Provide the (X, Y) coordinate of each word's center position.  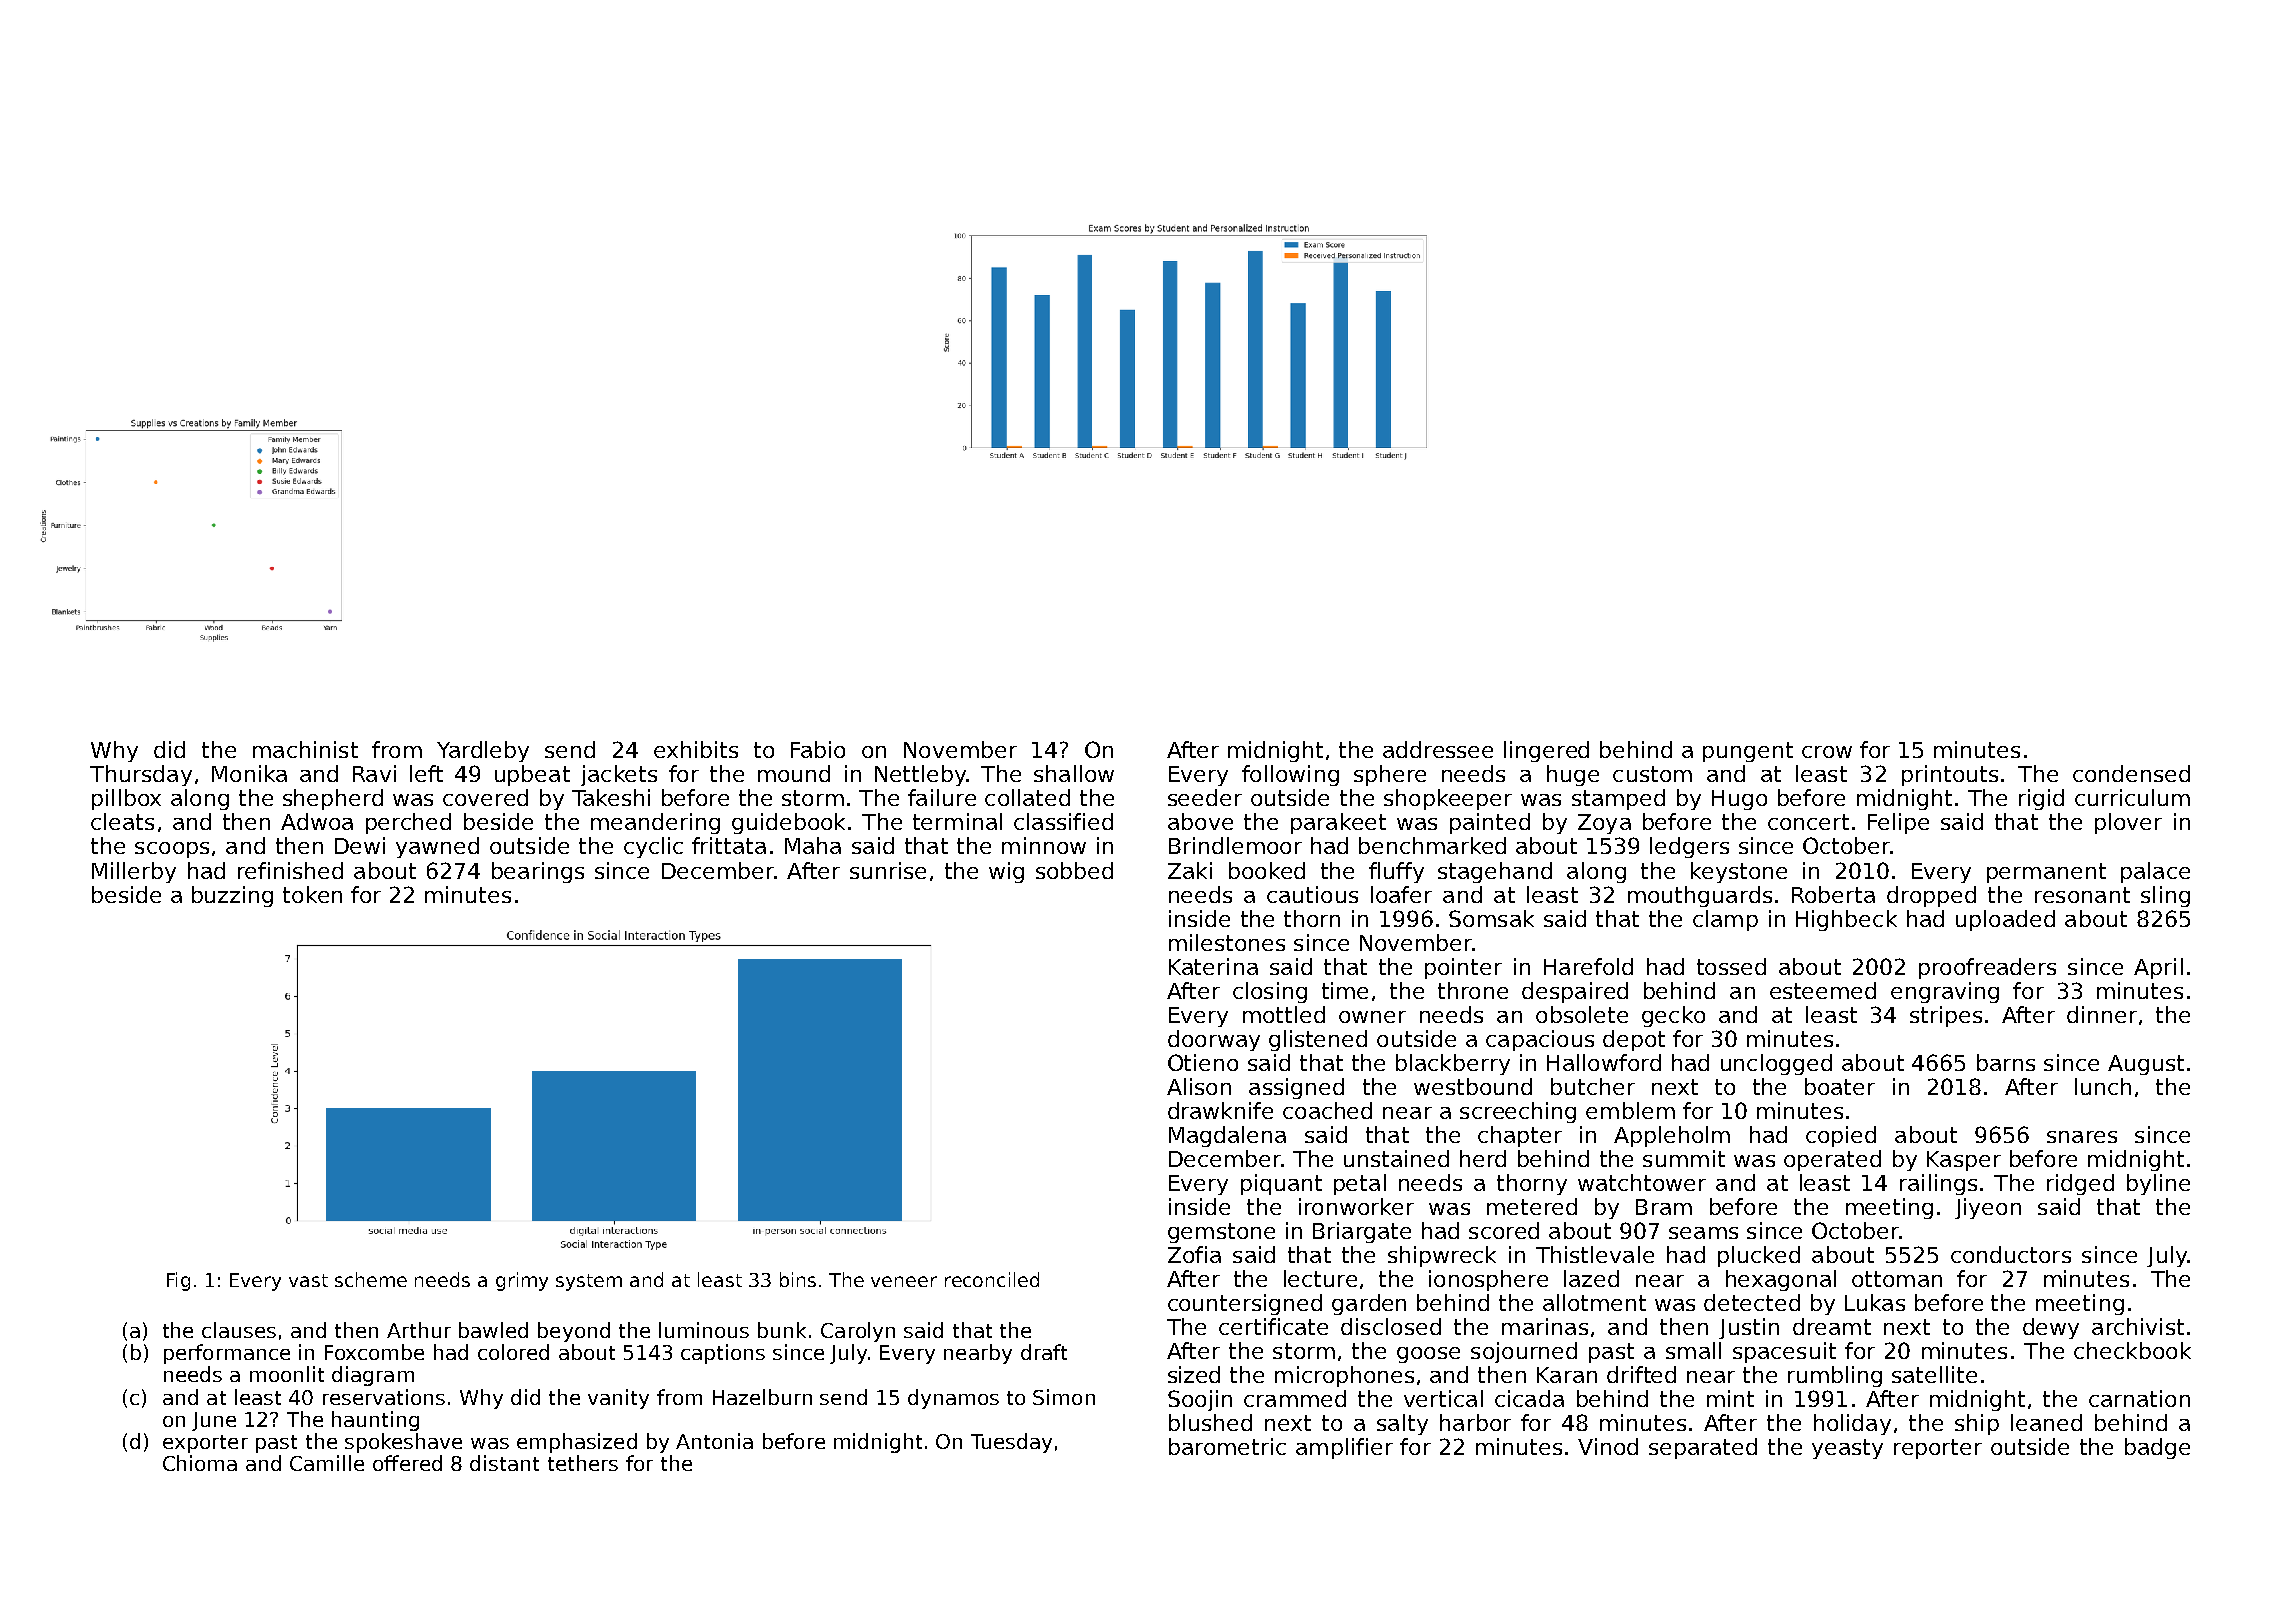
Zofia (1194, 1254)
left (426, 773)
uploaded (2005, 920)
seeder (1205, 797)
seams (1703, 1233)
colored (513, 1352)
